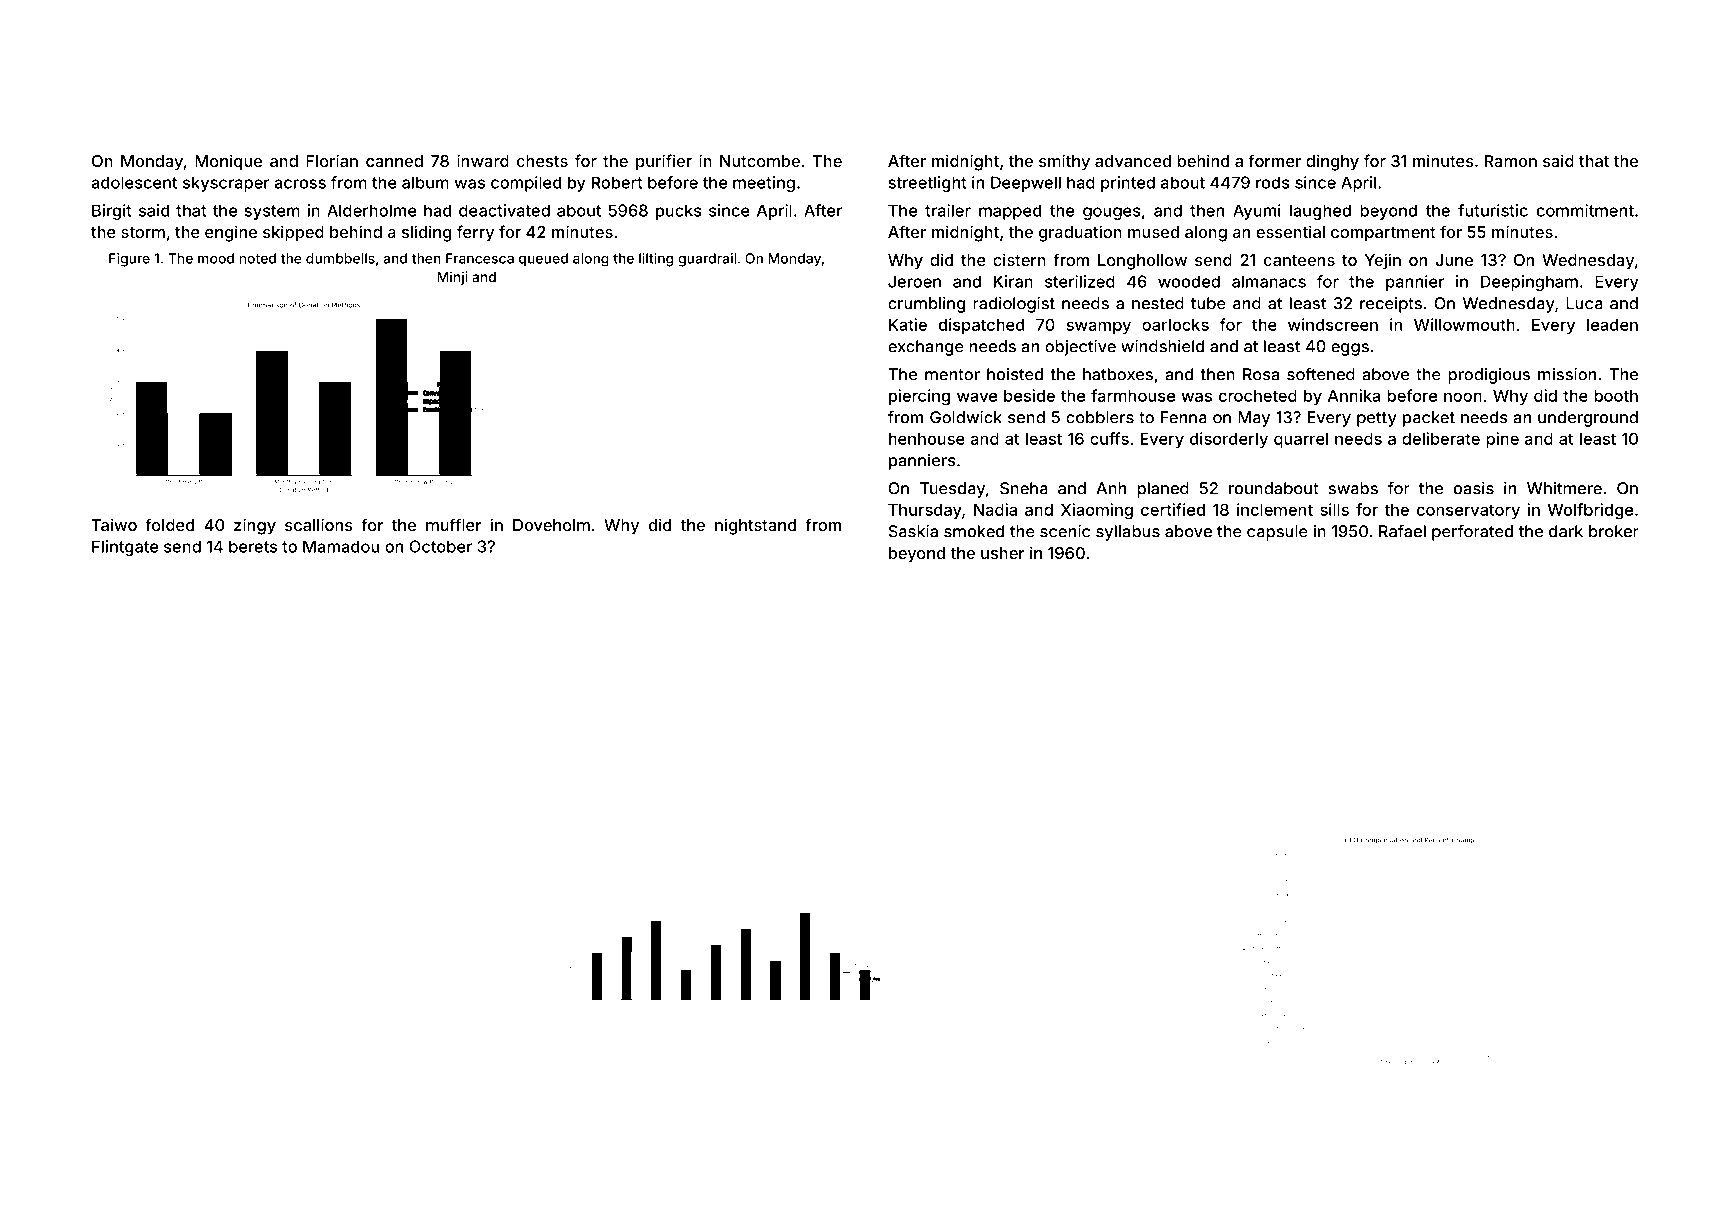  Describe the element at coordinates (332, 160) in the screenshot. I see `Florian` at that location.
